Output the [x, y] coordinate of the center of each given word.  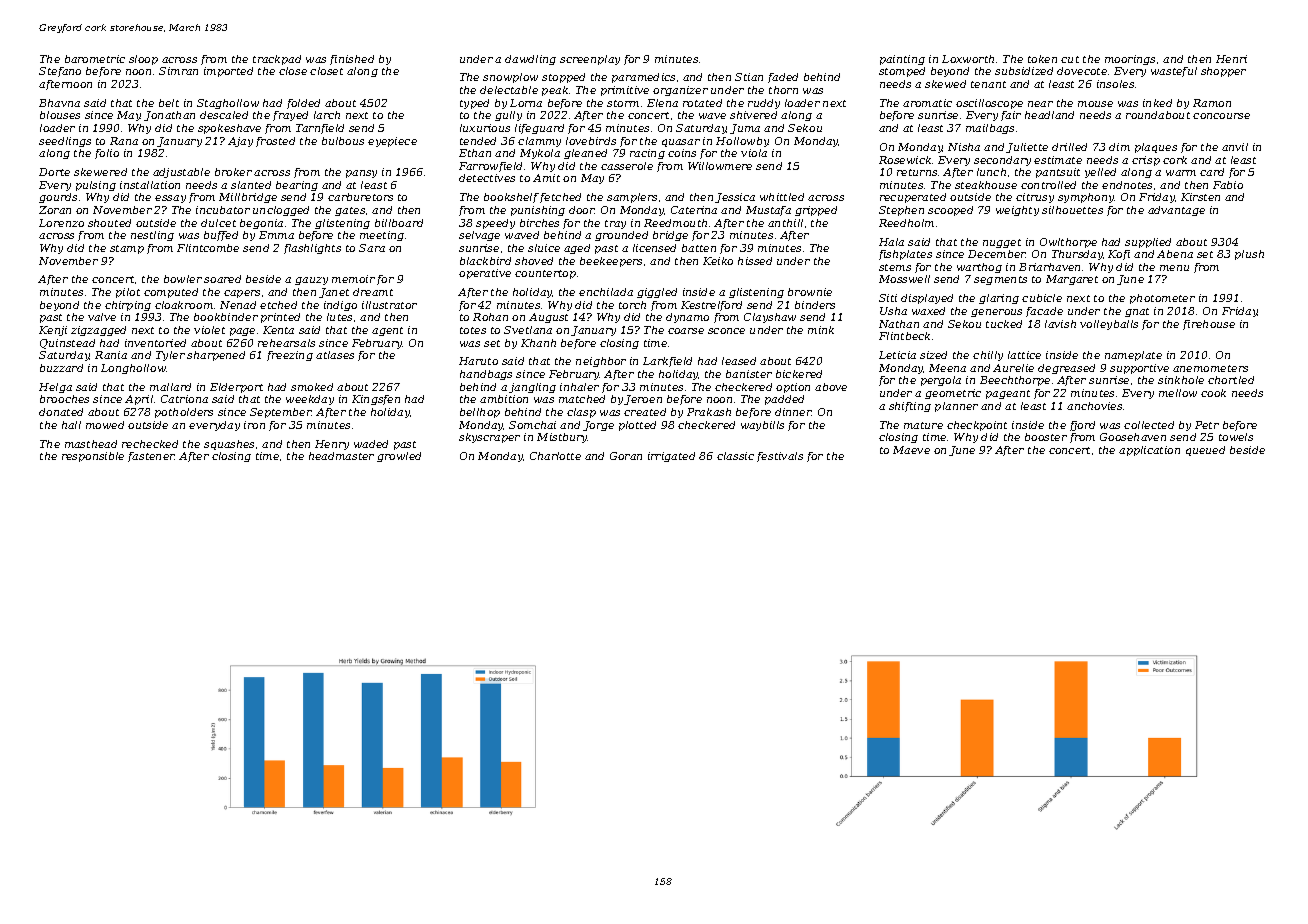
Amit [546, 178]
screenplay [590, 60]
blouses [60, 115]
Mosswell [904, 279]
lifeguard [539, 129]
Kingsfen [376, 400]
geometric [953, 394]
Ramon [1212, 103]
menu [1174, 268]
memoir [353, 279]
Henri [1231, 59]
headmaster [341, 456]
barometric [95, 59]
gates [350, 211]
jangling [532, 388]
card [1212, 172]
